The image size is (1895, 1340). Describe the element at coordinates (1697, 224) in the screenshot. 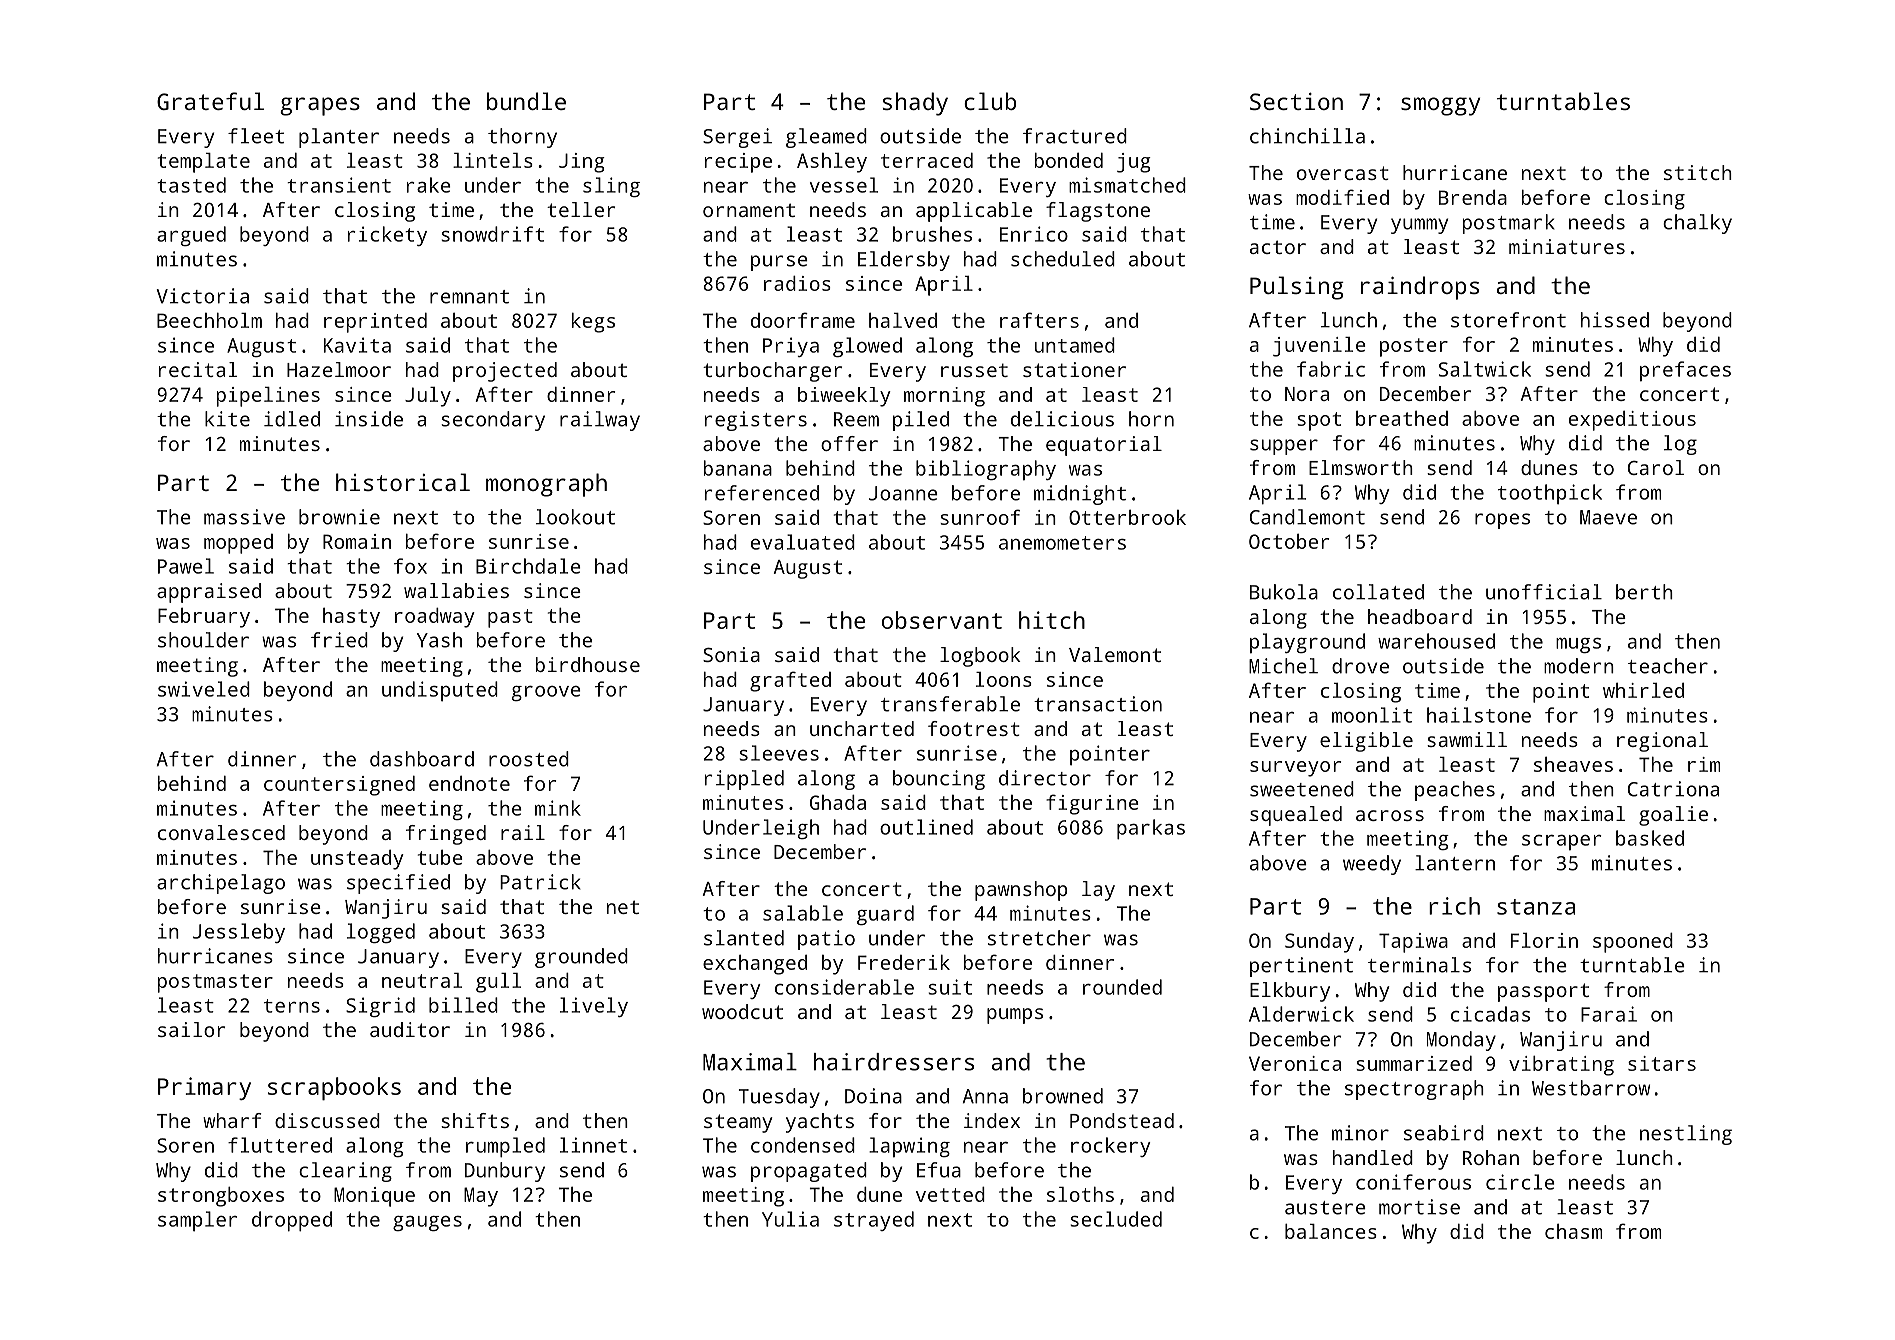

I see `chalky` at that location.
